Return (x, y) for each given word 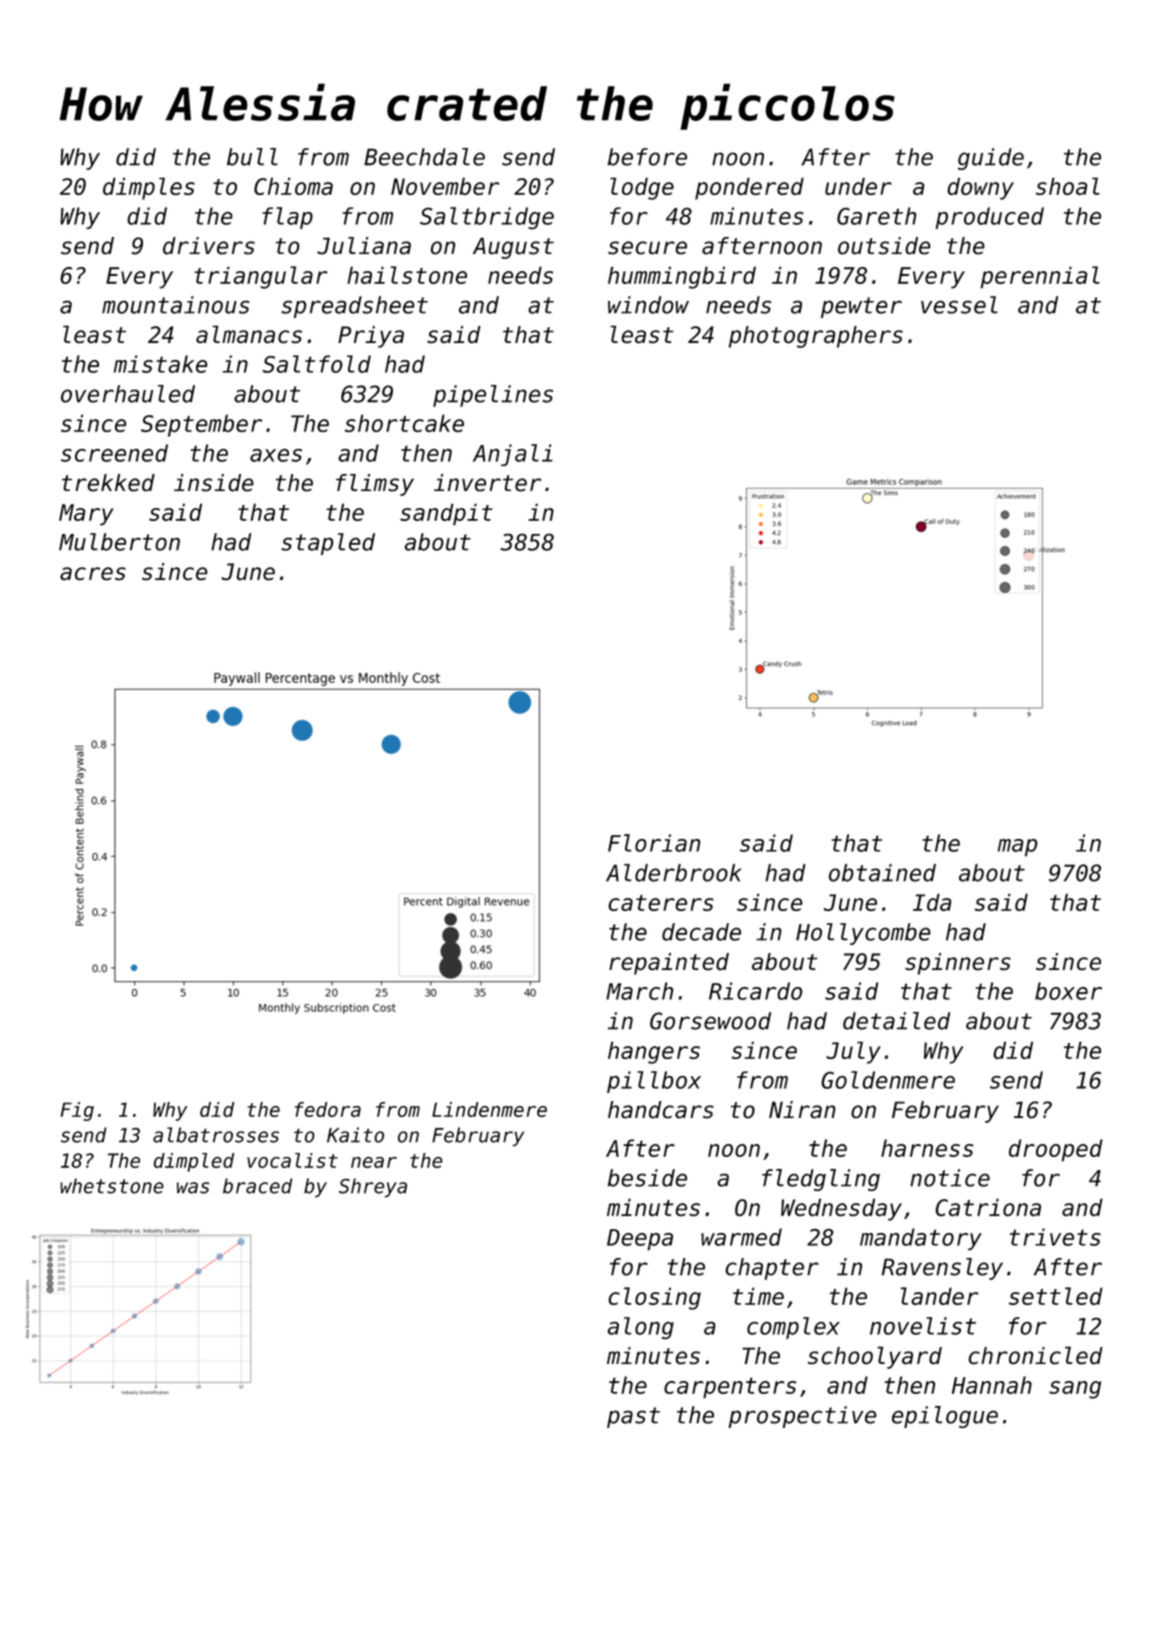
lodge (642, 188)
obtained (882, 873)
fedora (328, 1109)
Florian (654, 843)
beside (647, 1178)
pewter (861, 307)
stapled (328, 544)
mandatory (921, 1239)
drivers (209, 246)
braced (257, 1186)
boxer (1068, 991)
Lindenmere (489, 1109)
